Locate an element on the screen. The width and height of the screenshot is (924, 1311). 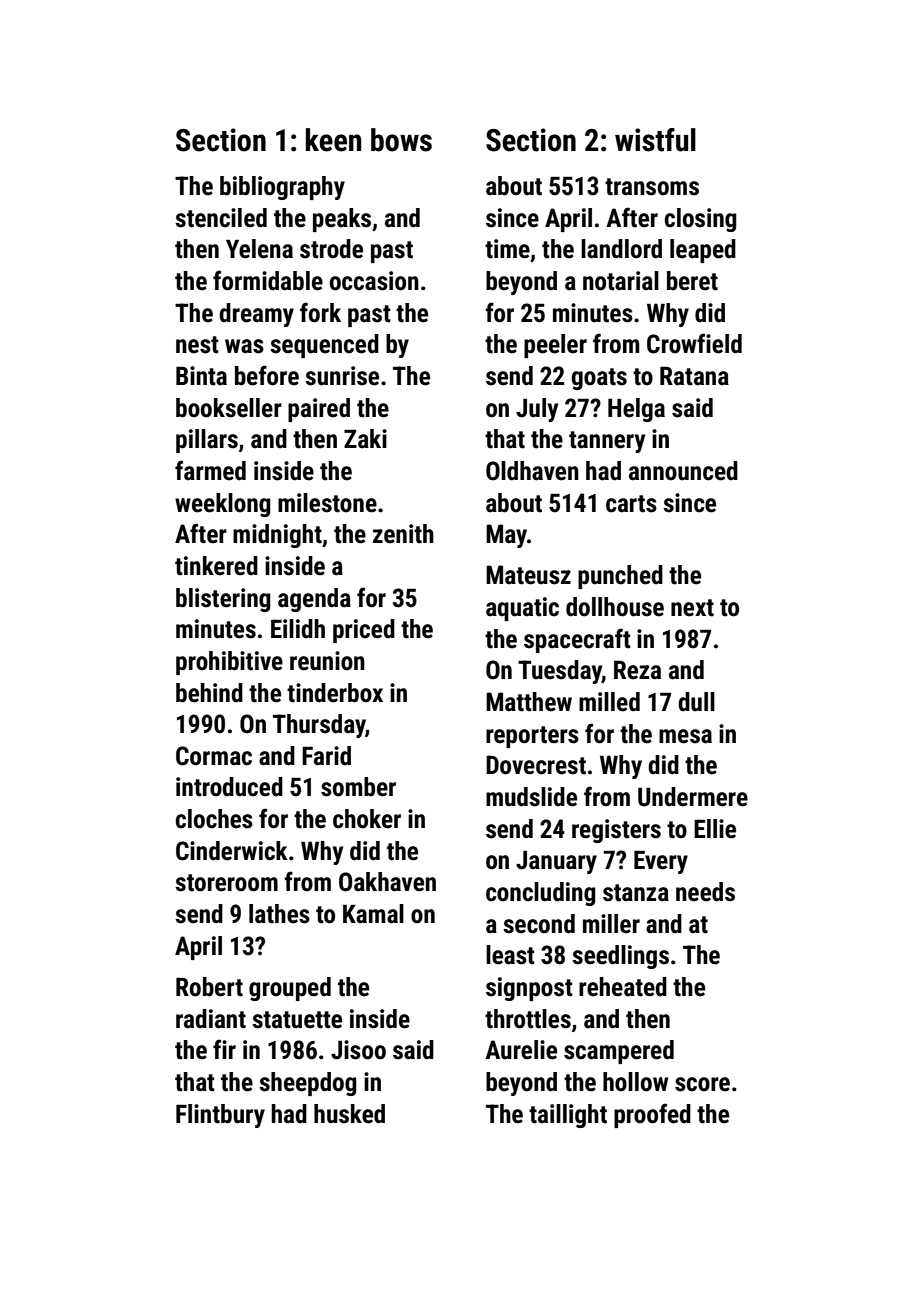
somber is located at coordinates (358, 787).
